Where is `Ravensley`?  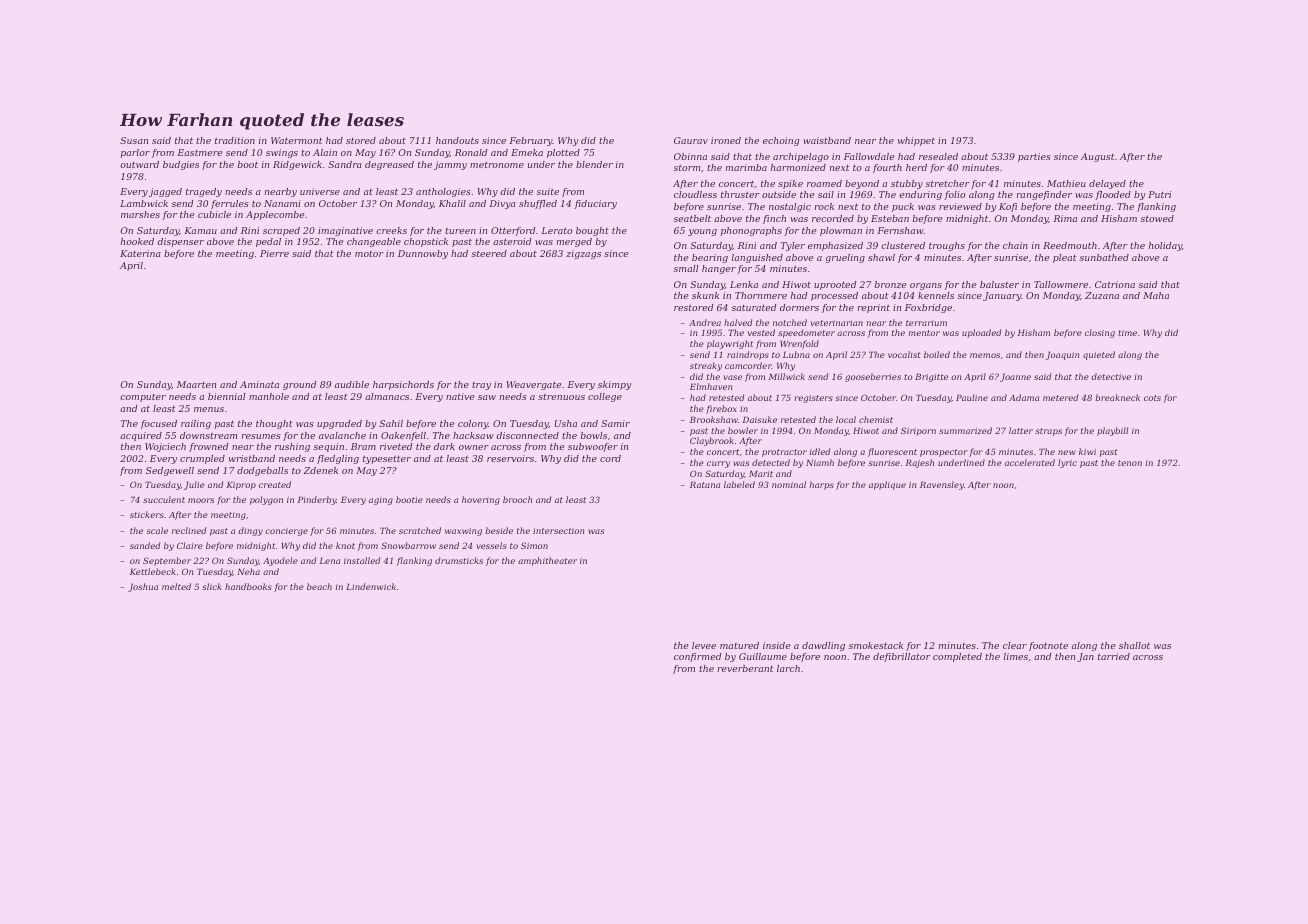 Ravensley is located at coordinates (942, 485).
